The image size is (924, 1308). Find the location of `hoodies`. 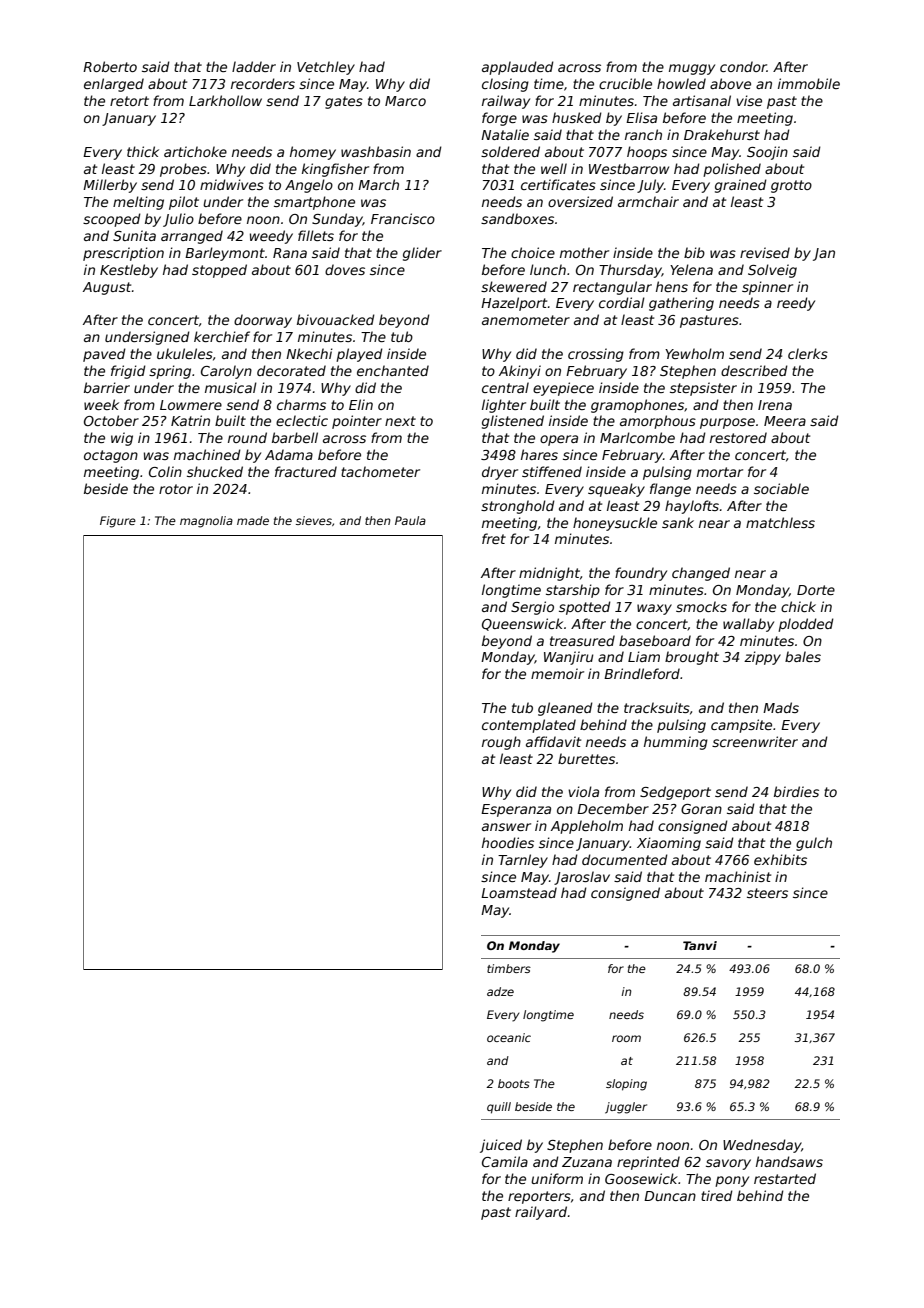

hoodies is located at coordinates (508, 842).
